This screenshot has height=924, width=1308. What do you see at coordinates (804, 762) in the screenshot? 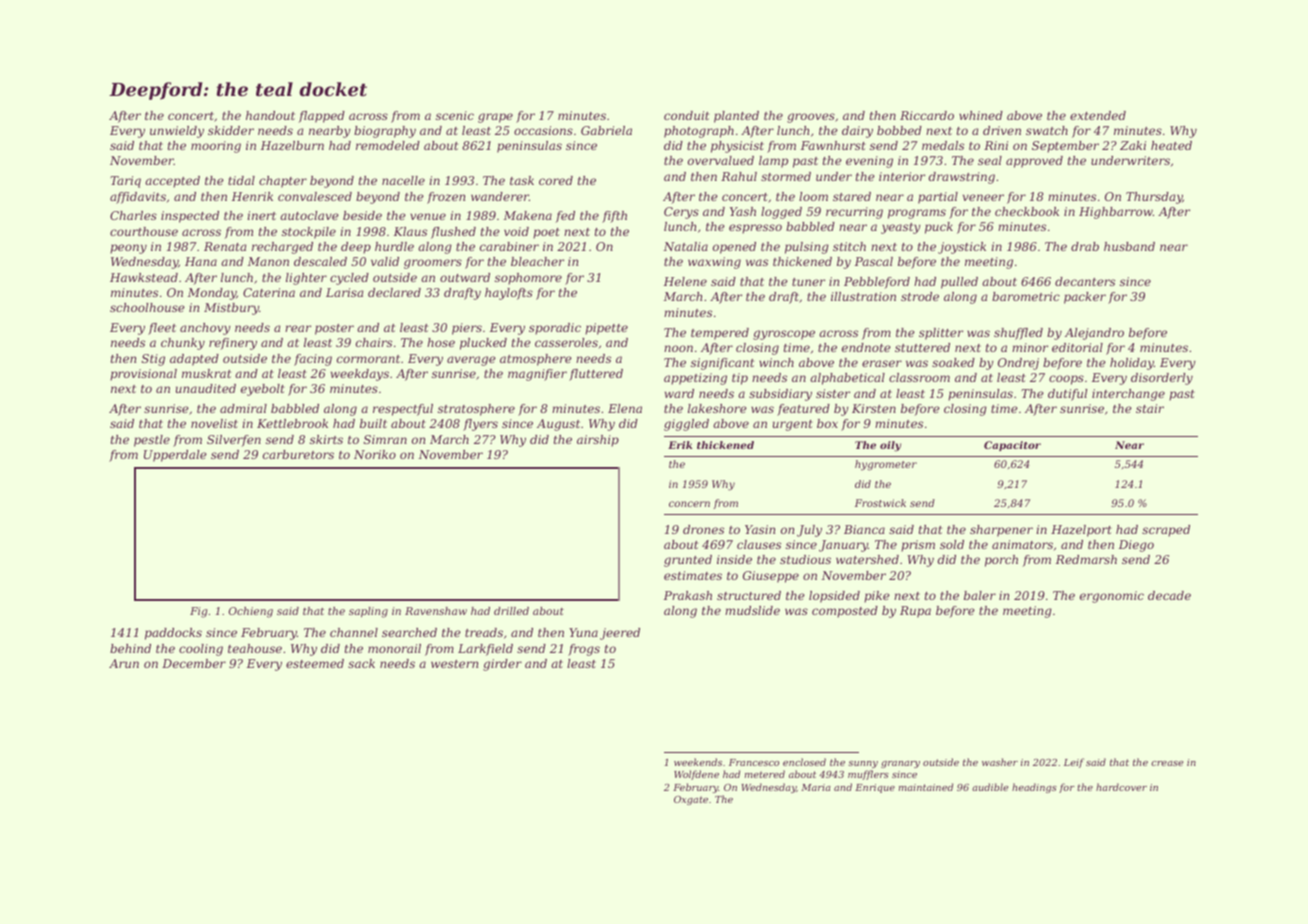
I see `enclosed` at bounding box center [804, 762].
